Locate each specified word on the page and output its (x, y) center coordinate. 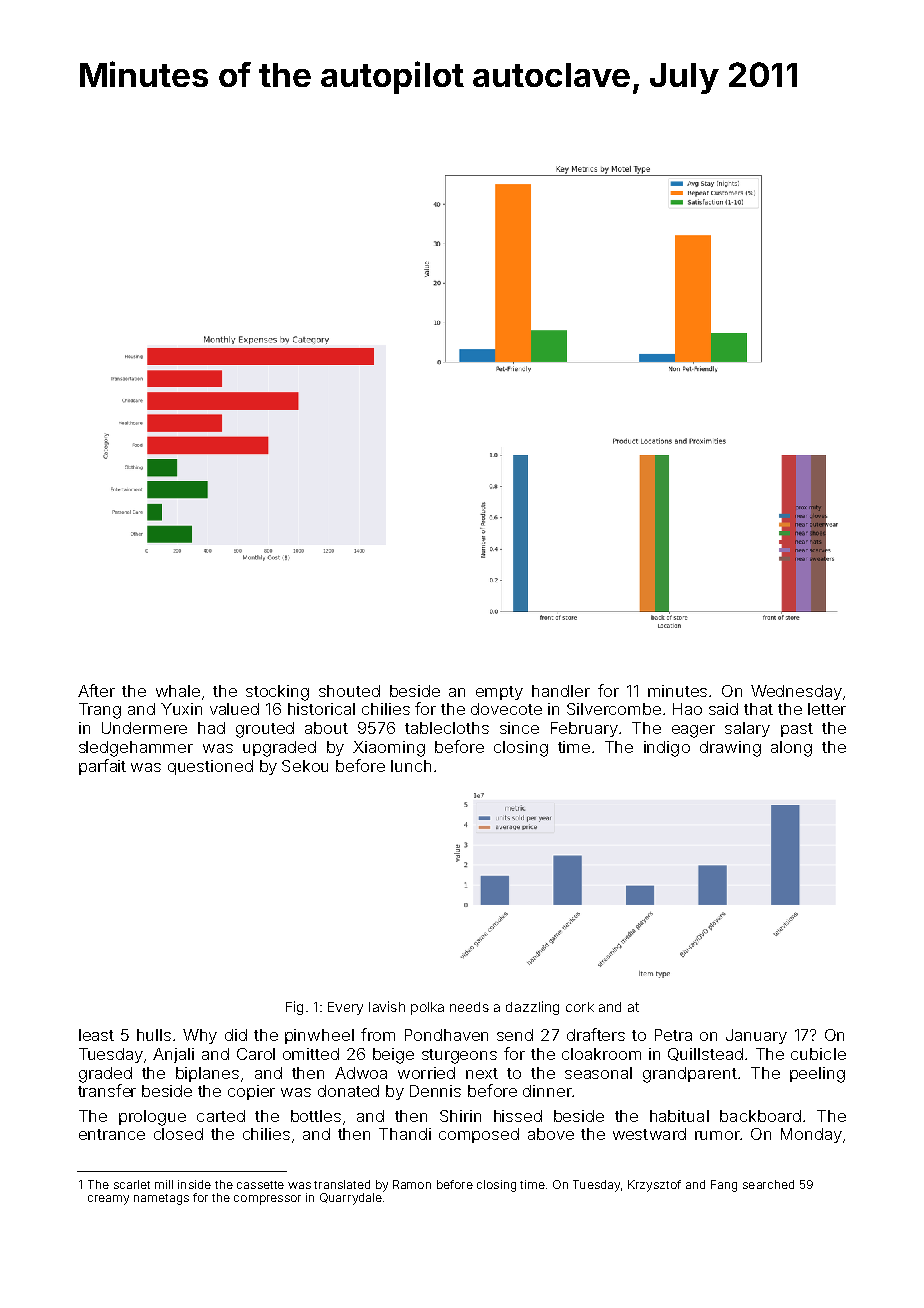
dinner (547, 1091)
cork (580, 1007)
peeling (817, 1075)
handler (561, 691)
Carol (256, 1054)
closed (178, 1134)
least (96, 1035)
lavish (387, 1006)
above (551, 1134)
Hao (687, 709)
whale (178, 691)
